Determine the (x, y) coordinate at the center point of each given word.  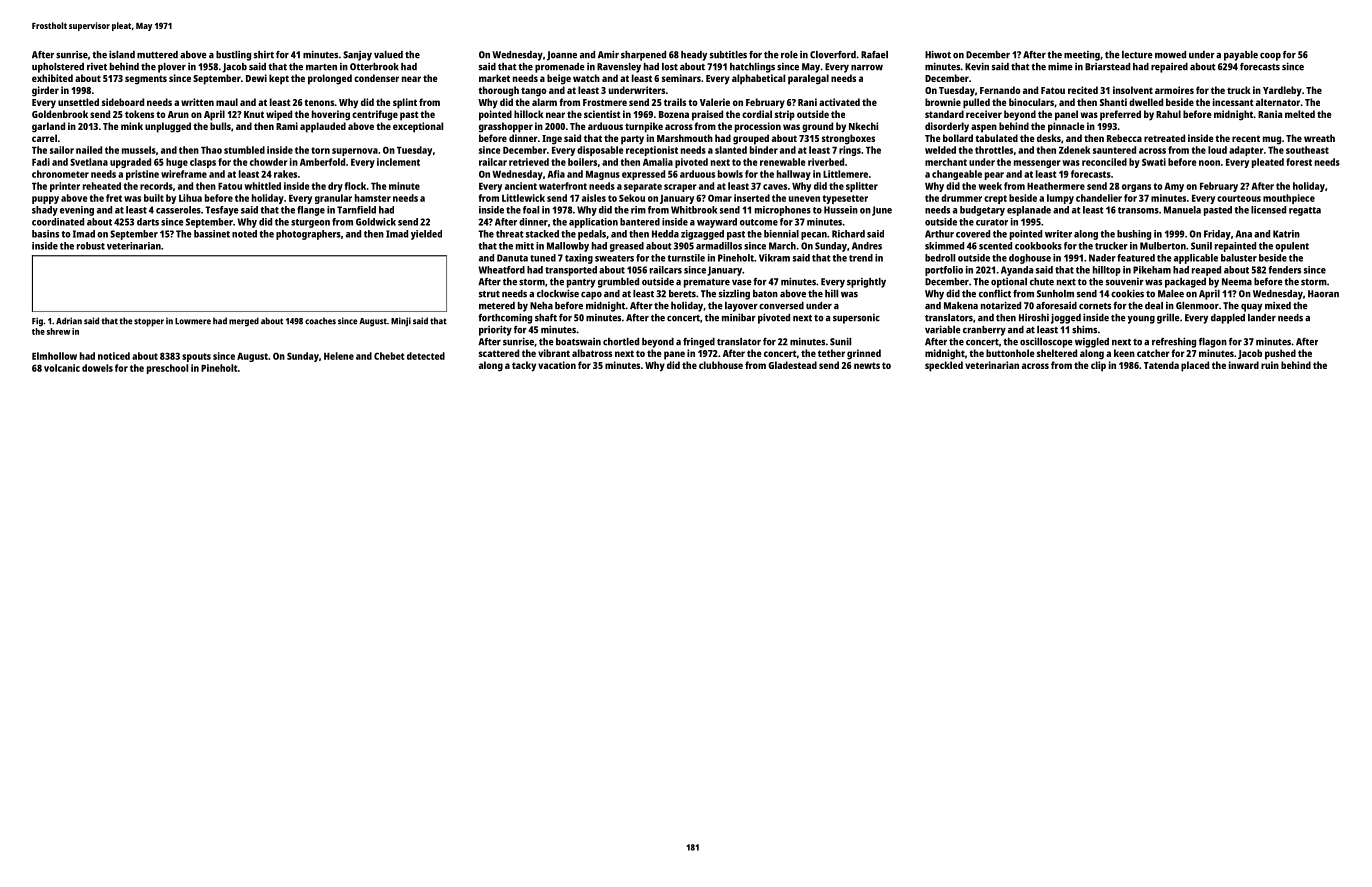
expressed (643, 175)
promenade (560, 68)
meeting (1082, 56)
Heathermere (1056, 186)
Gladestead (792, 365)
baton (765, 294)
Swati (1154, 162)
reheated (102, 186)
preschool (167, 369)
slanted (731, 150)
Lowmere (193, 321)
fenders (1285, 270)
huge (177, 163)
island (122, 54)
